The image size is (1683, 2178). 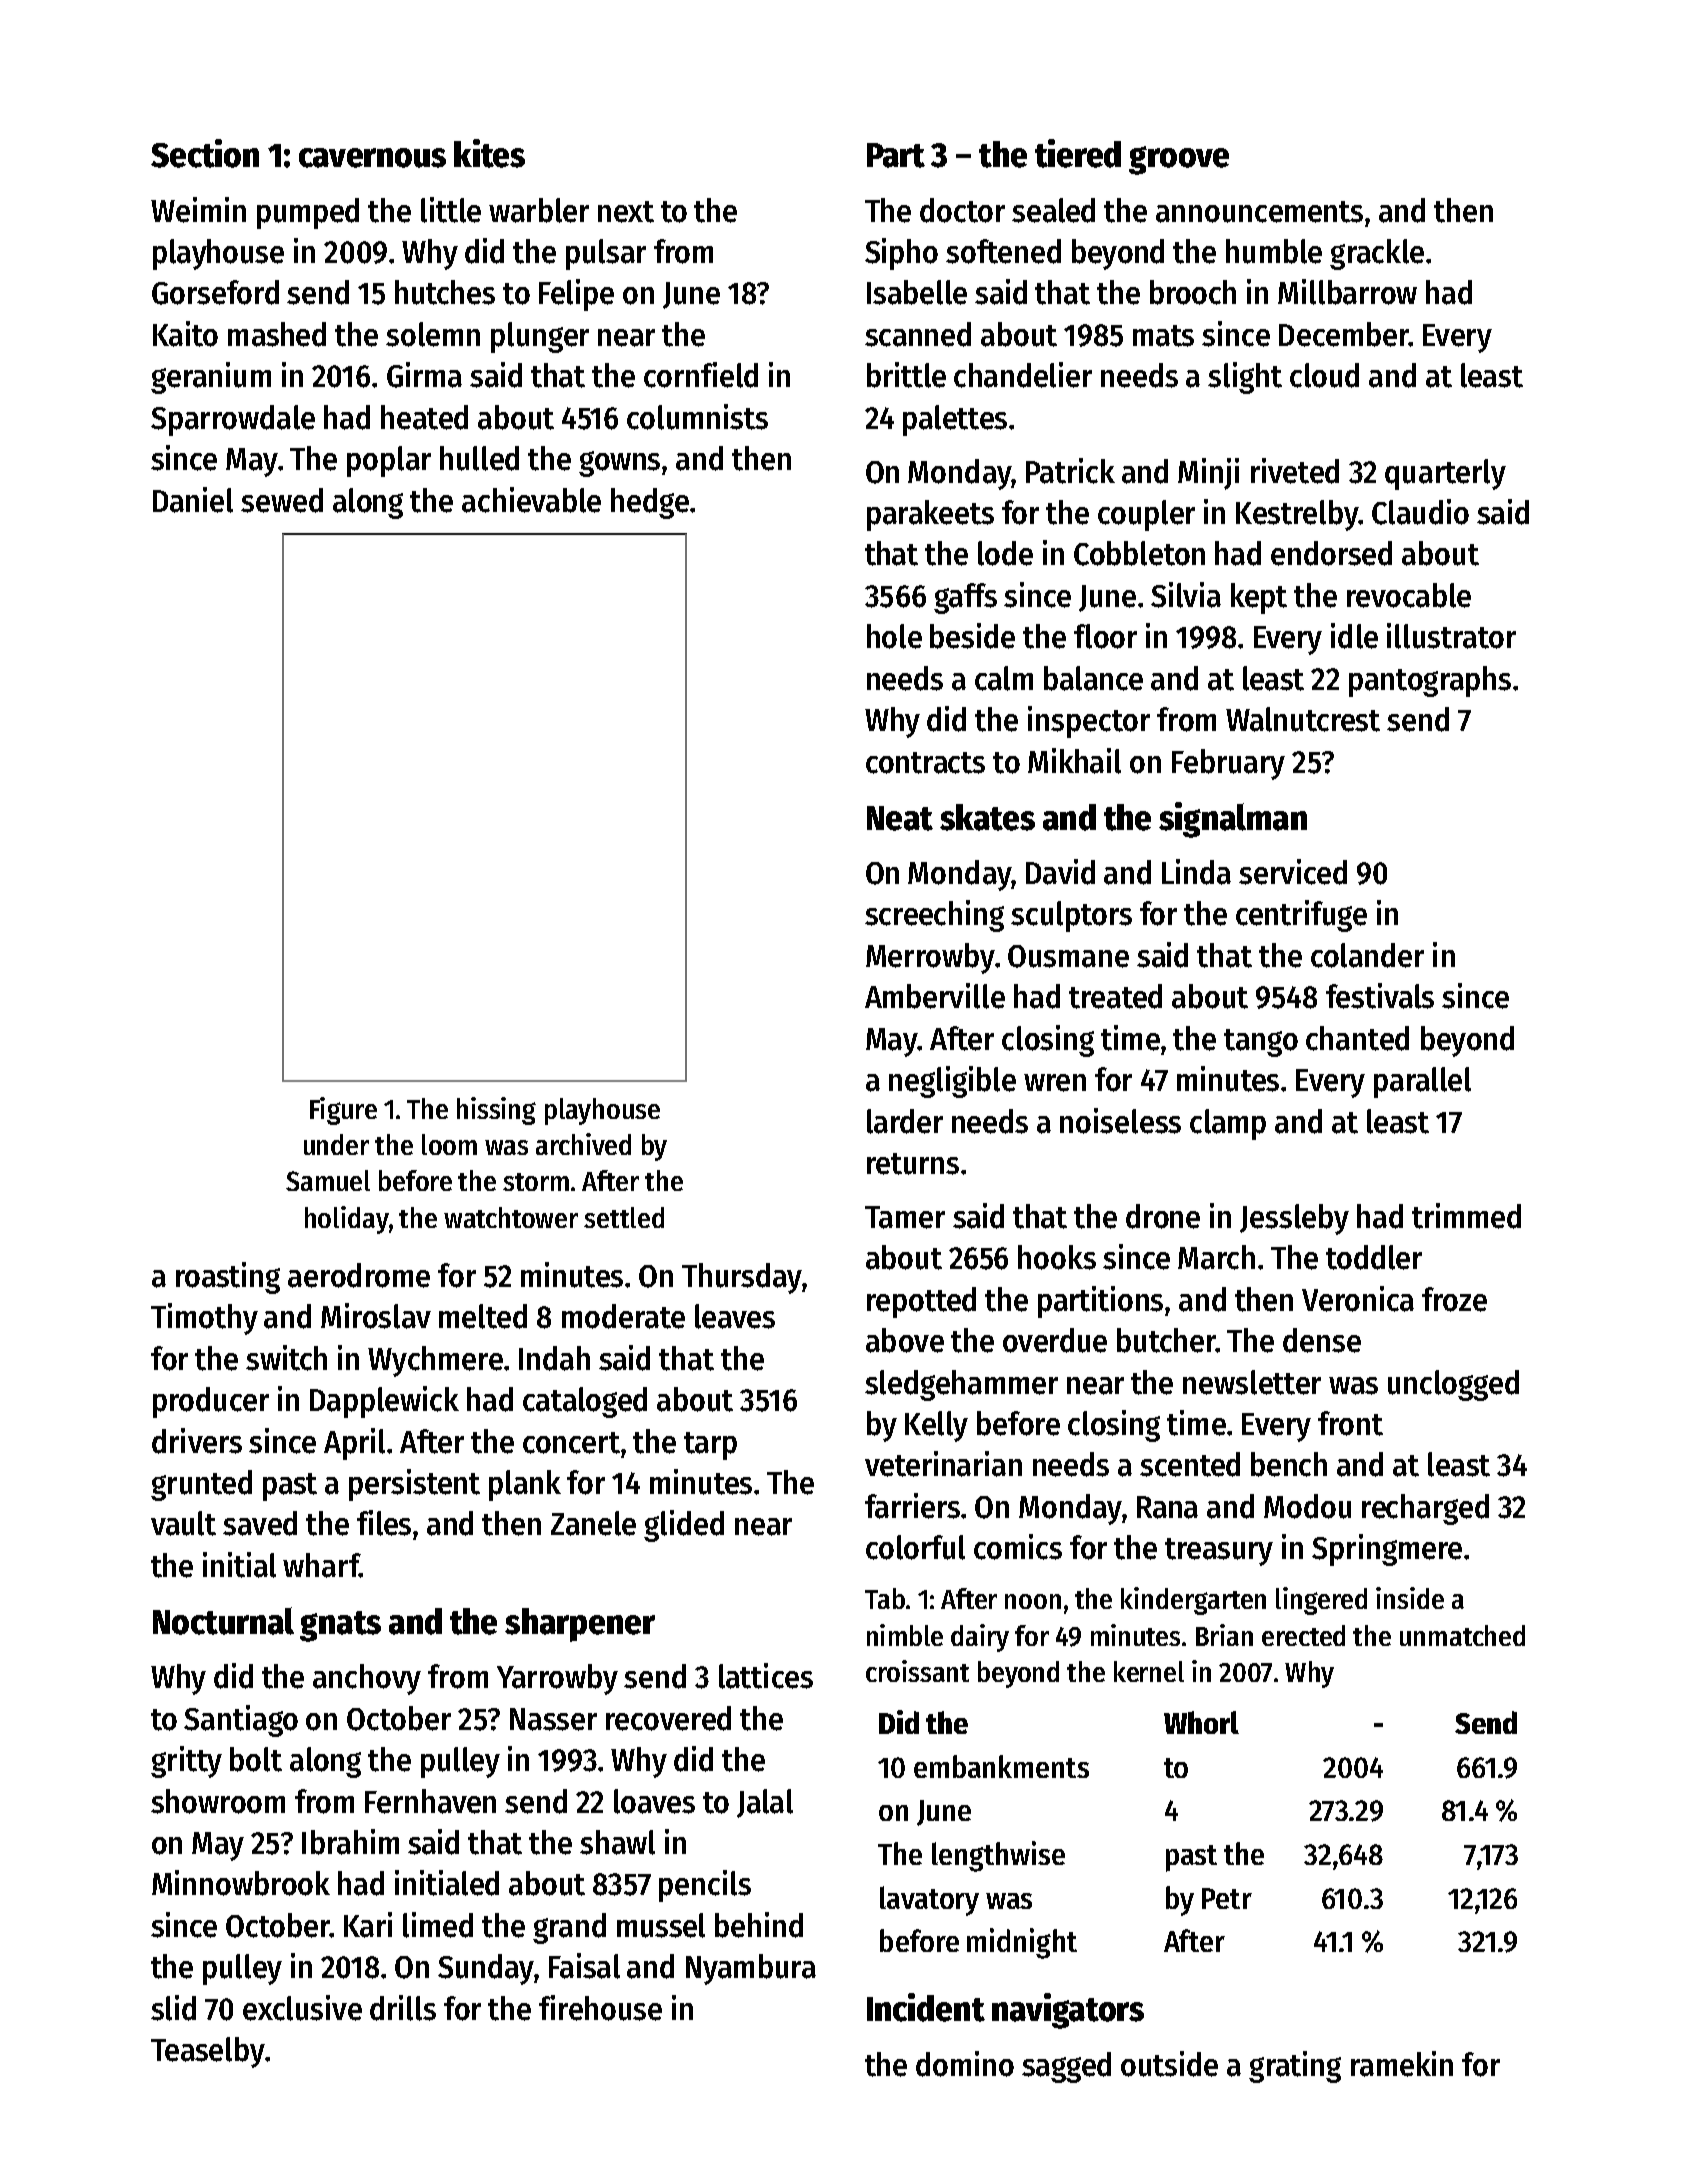 I want to click on Jalal, so click(x=765, y=1803).
